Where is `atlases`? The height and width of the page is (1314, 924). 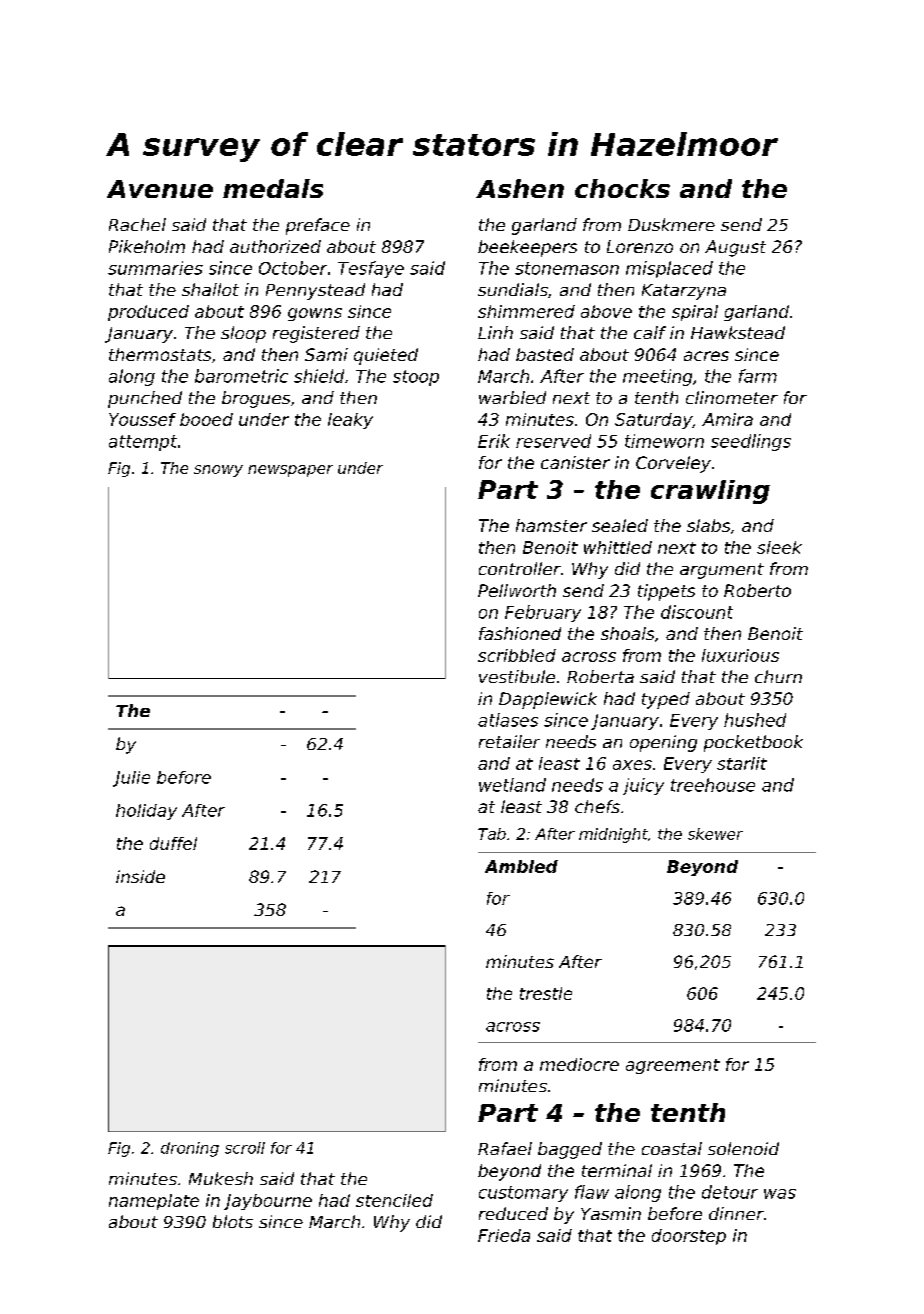
atlases is located at coordinates (508, 720).
